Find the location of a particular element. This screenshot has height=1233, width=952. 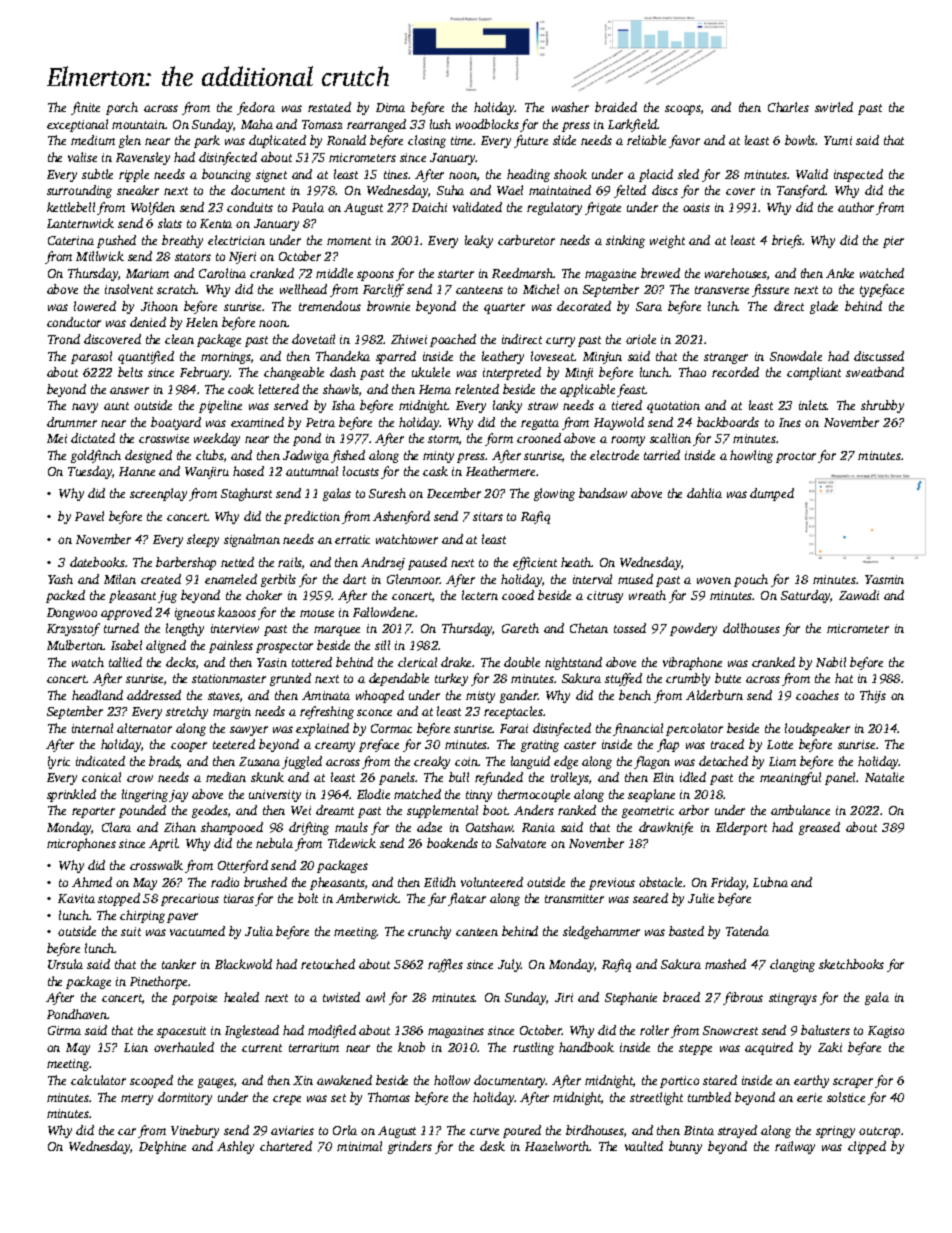

Isabel is located at coordinates (126, 645).
